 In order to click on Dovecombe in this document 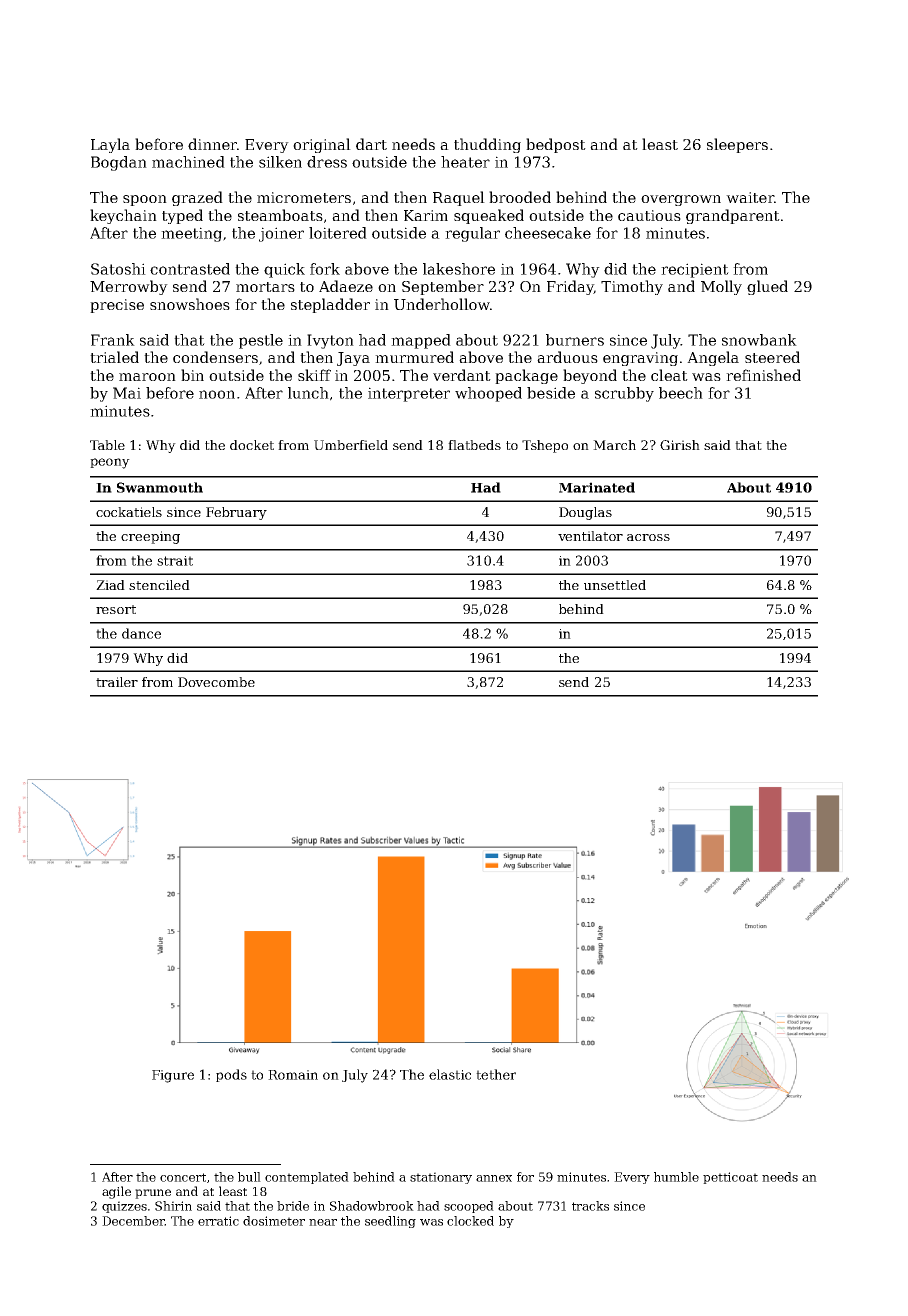, I will do `click(216, 682)`.
